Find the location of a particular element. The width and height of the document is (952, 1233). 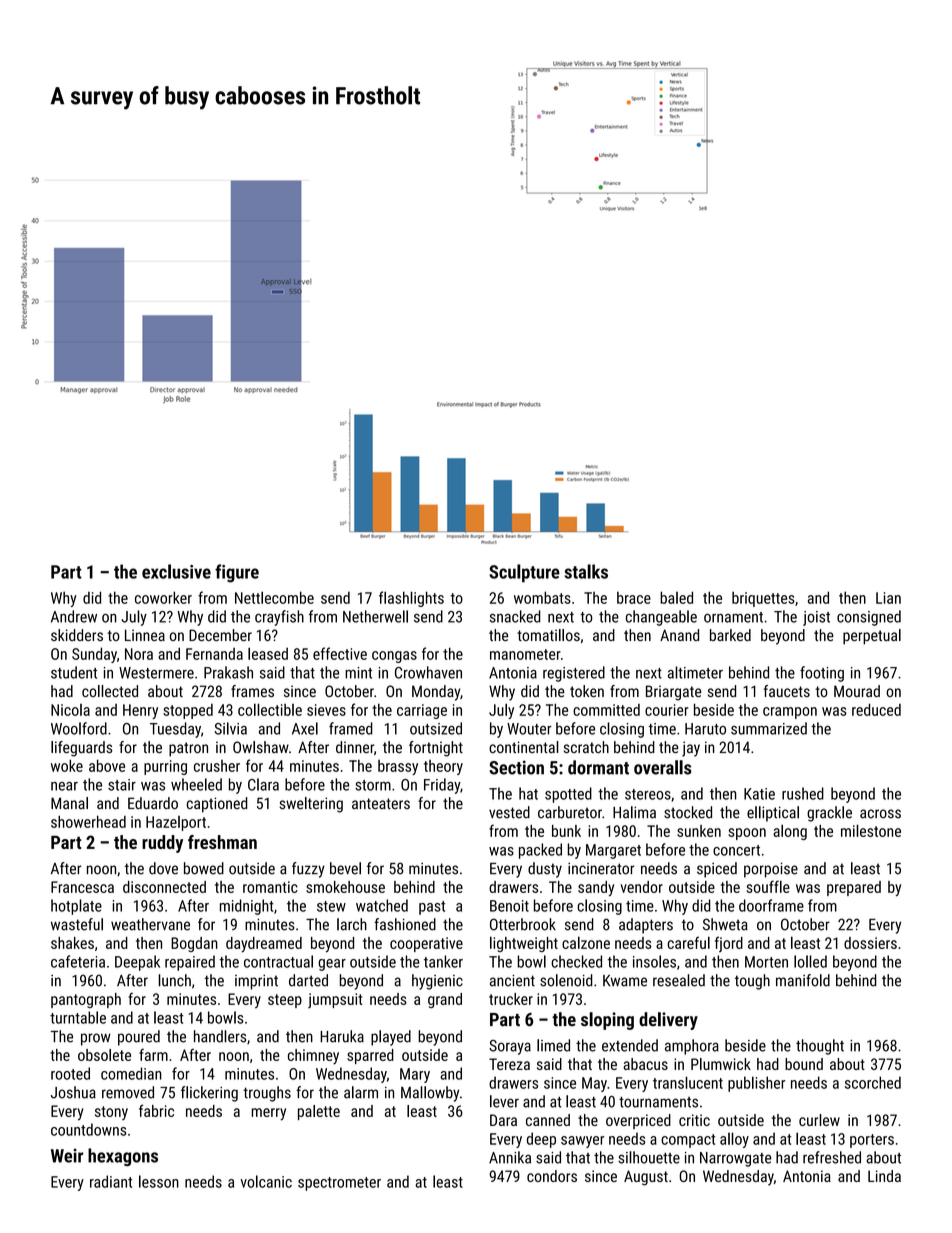

Linda is located at coordinates (884, 1176).
